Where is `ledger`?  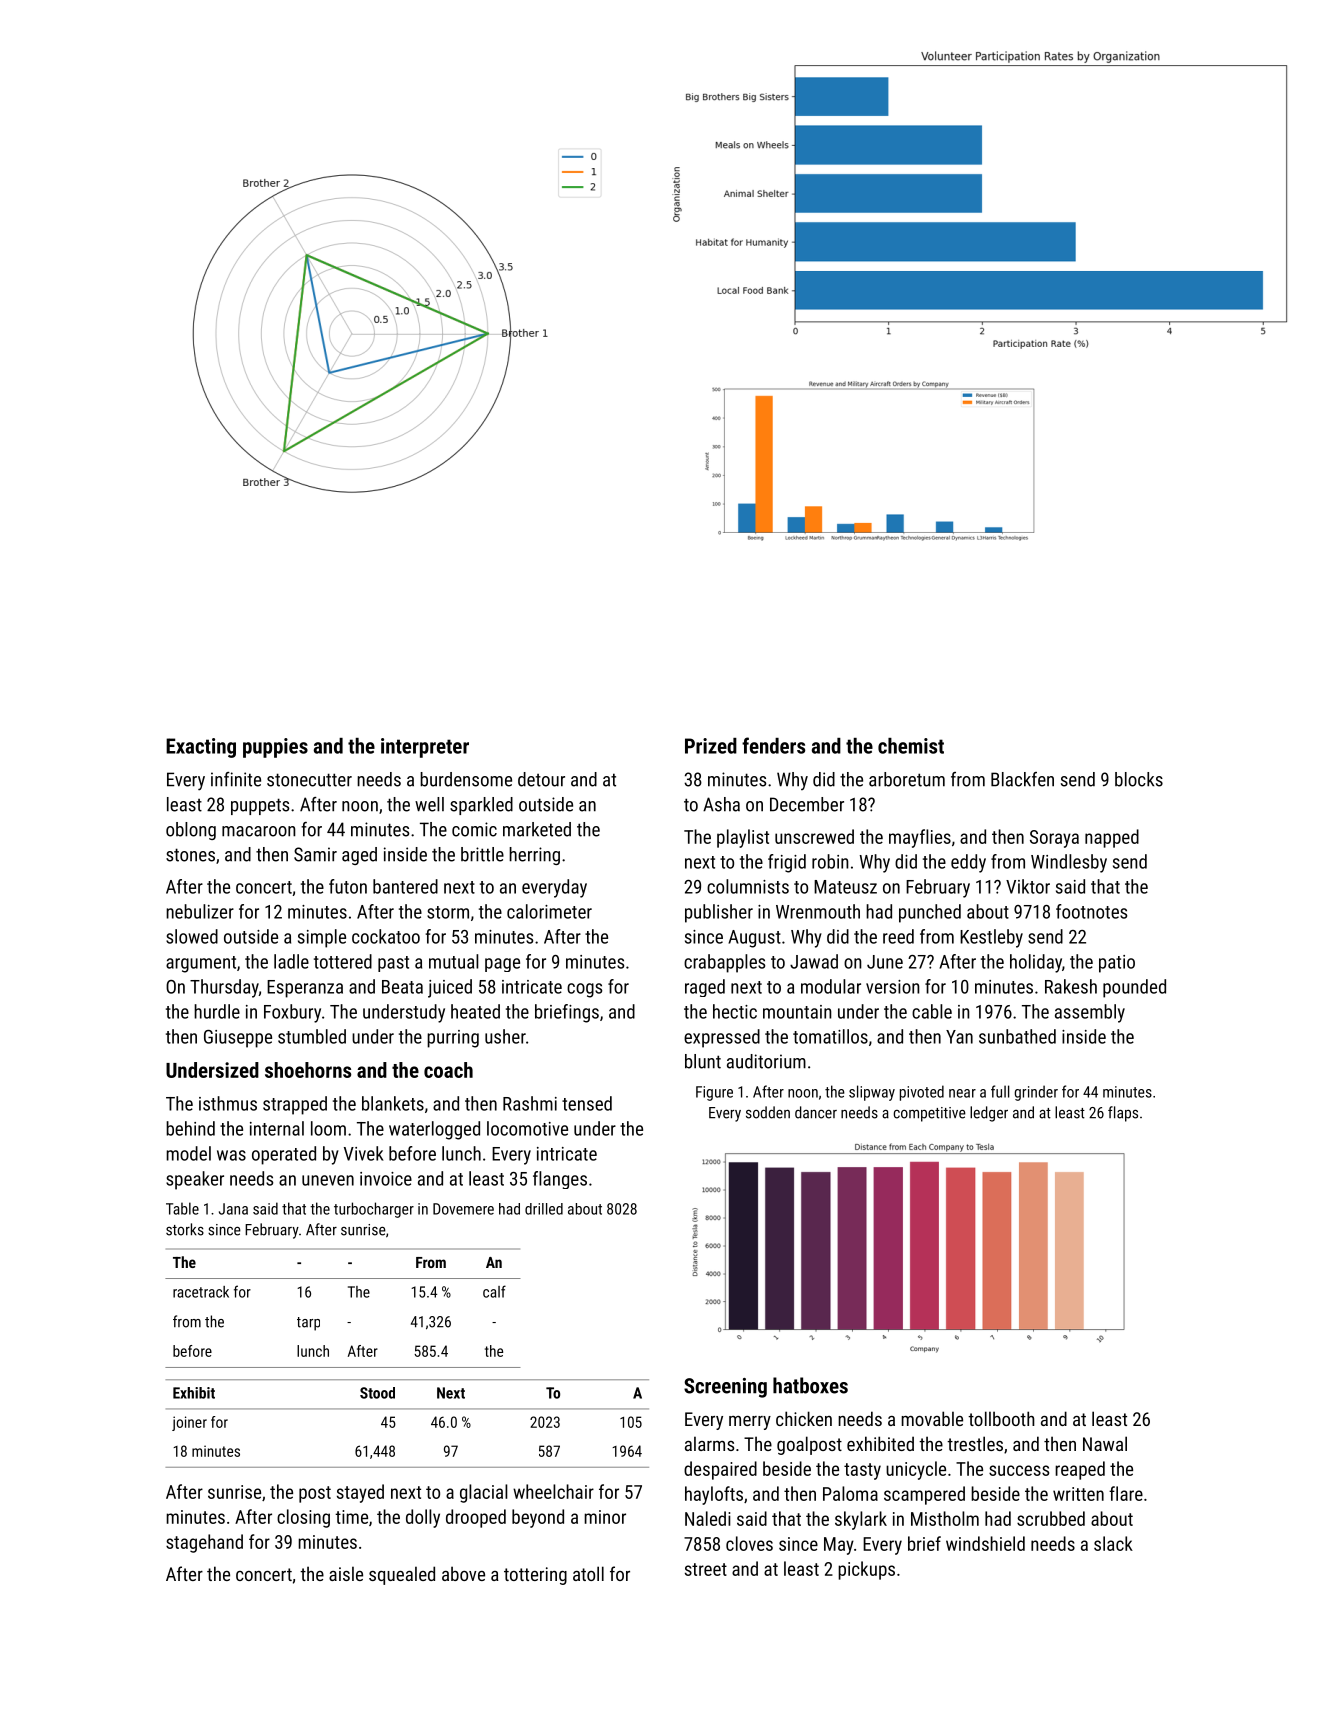
ledger is located at coordinates (989, 1114).
